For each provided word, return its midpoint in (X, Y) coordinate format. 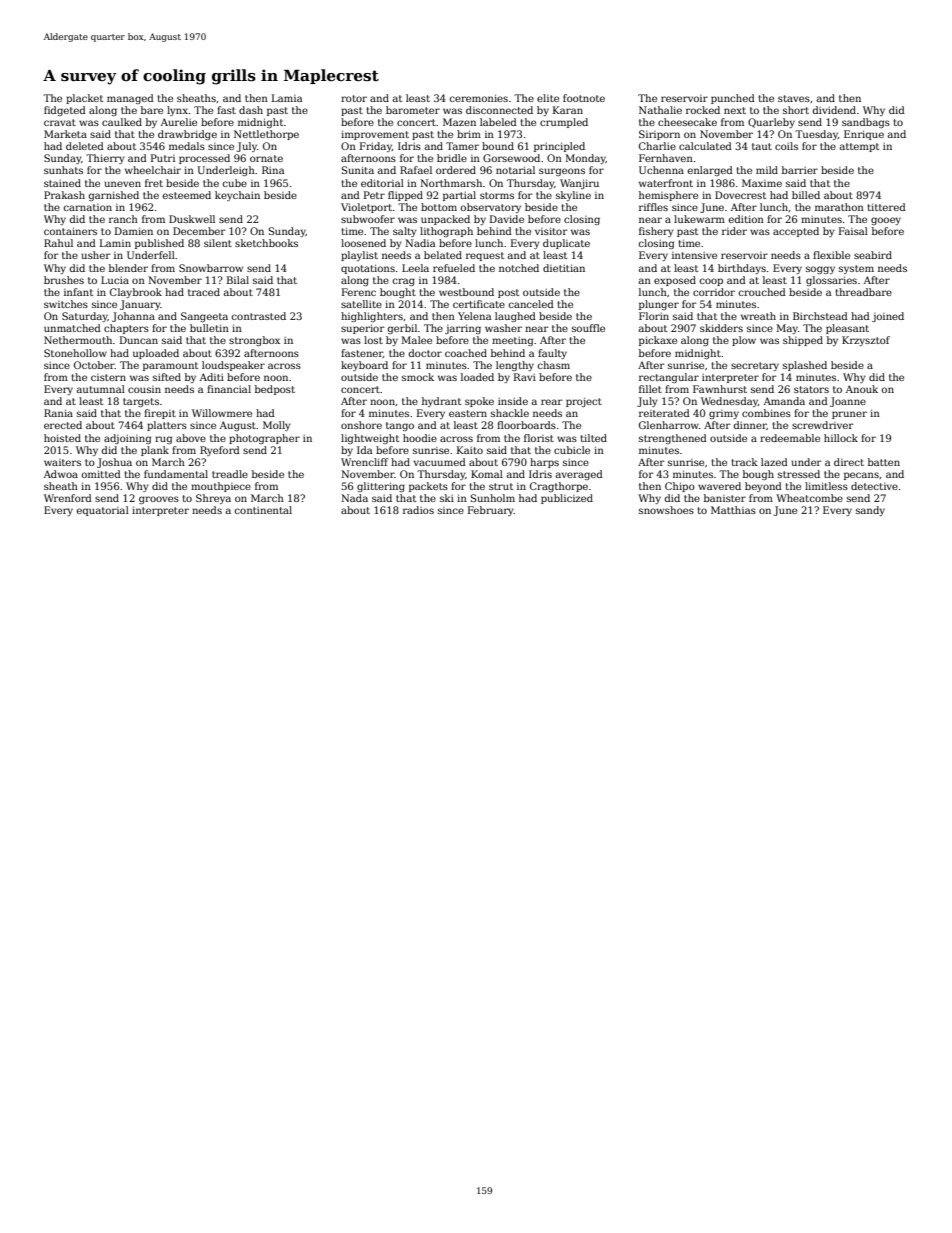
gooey (886, 221)
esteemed (187, 195)
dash (251, 110)
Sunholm (493, 498)
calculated (705, 146)
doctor (425, 353)
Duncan (139, 340)
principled (559, 147)
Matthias (733, 510)
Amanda (784, 401)
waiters (62, 462)
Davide (507, 219)
